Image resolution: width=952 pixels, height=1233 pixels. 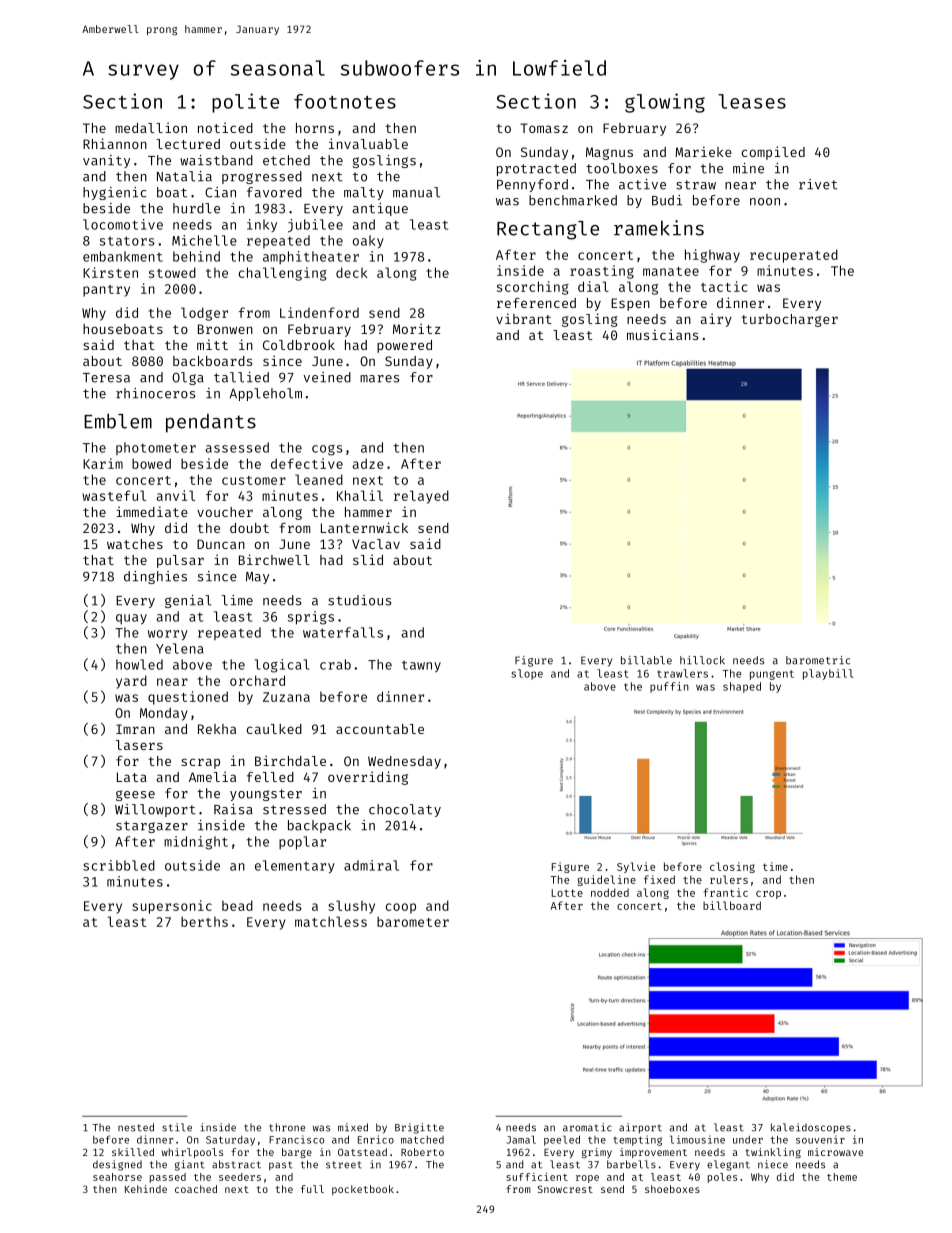 What do you see at coordinates (768, 895) in the screenshot?
I see `crop` at bounding box center [768, 895].
